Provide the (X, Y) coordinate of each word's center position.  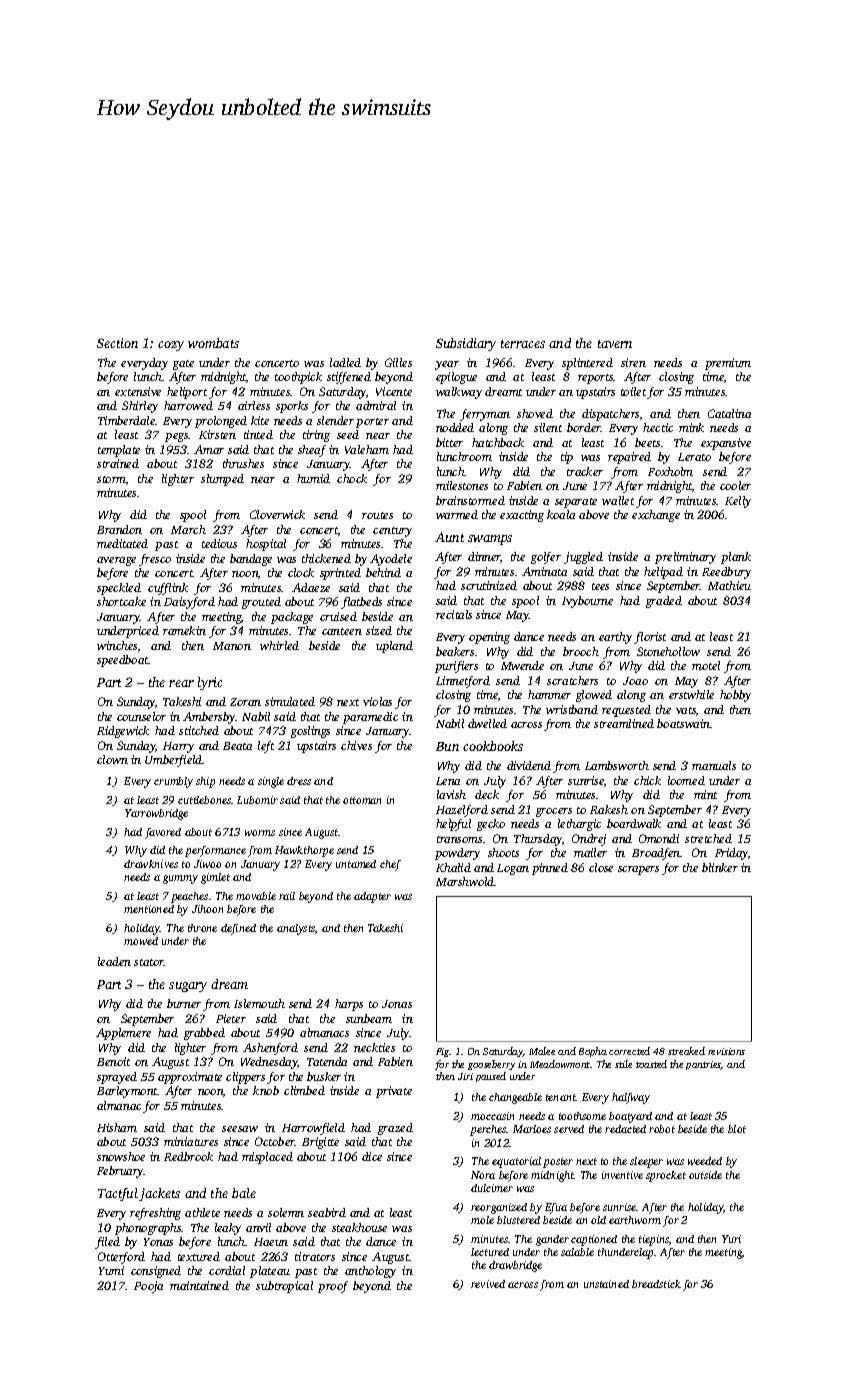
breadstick (656, 1284)
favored (163, 833)
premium (728, 364)
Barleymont (127, 1092)
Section (117, 343)
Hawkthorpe (304, 851)
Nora (483, 1175)
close (601, 867)
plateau (270, 1272)
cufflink (168, 589)
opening (489, 638)
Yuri (731, 1239)
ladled (345, 362)
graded (664, 602)
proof (333, 1287)
